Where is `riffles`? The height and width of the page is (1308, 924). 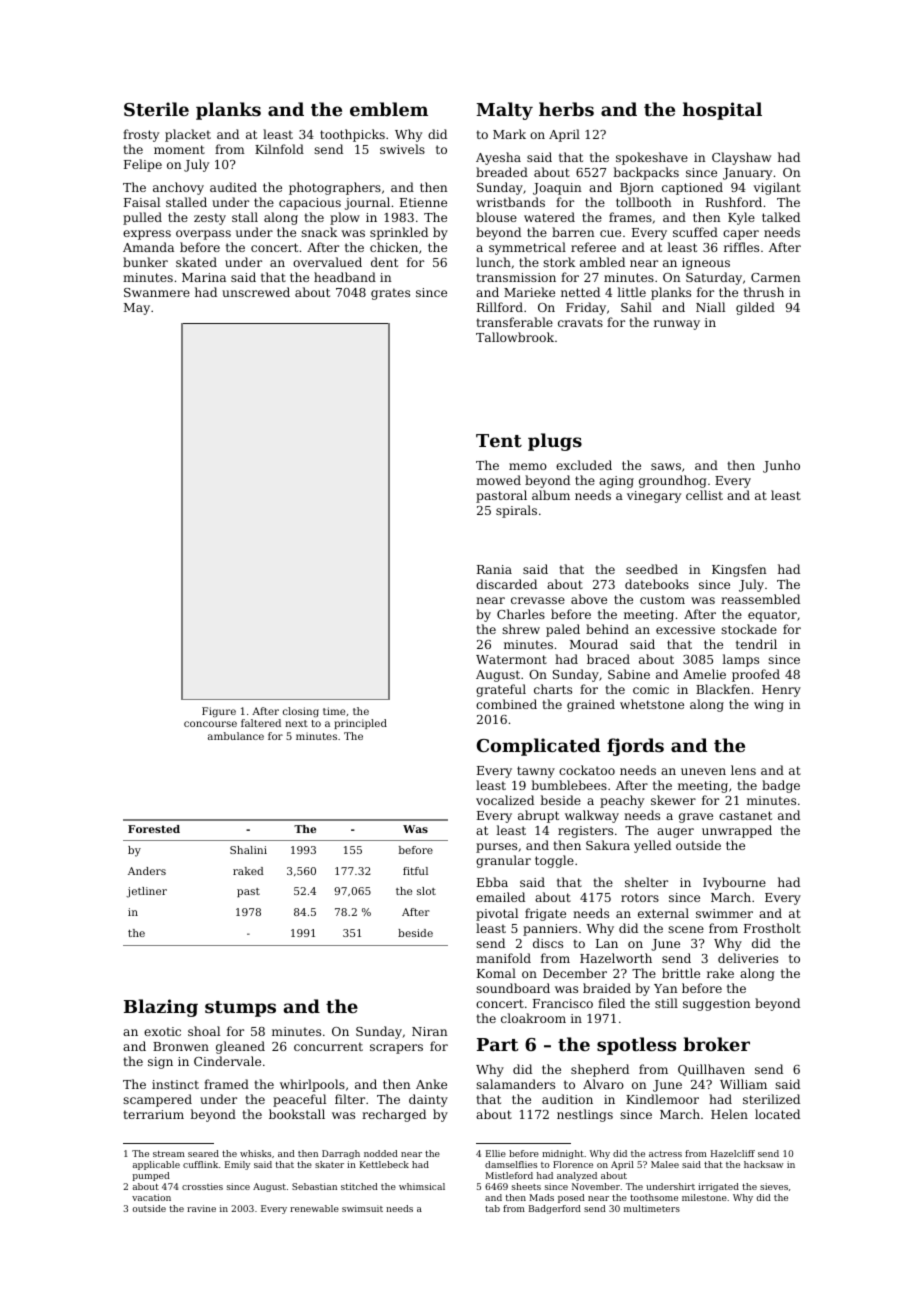
riffles is located at coordinates (741, 247).
